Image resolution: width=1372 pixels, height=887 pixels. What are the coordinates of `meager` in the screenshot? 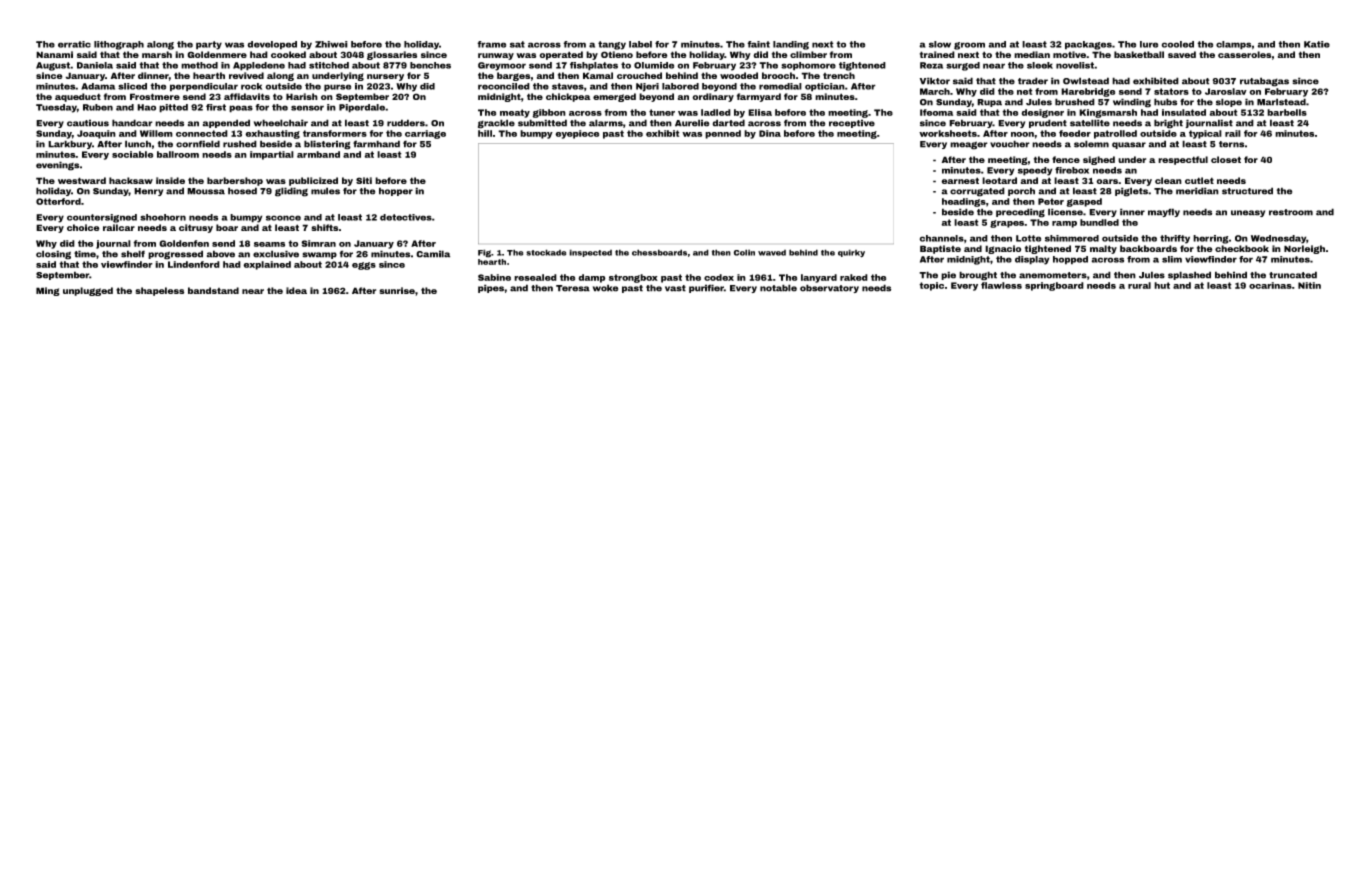 It's located at (969, 145).
